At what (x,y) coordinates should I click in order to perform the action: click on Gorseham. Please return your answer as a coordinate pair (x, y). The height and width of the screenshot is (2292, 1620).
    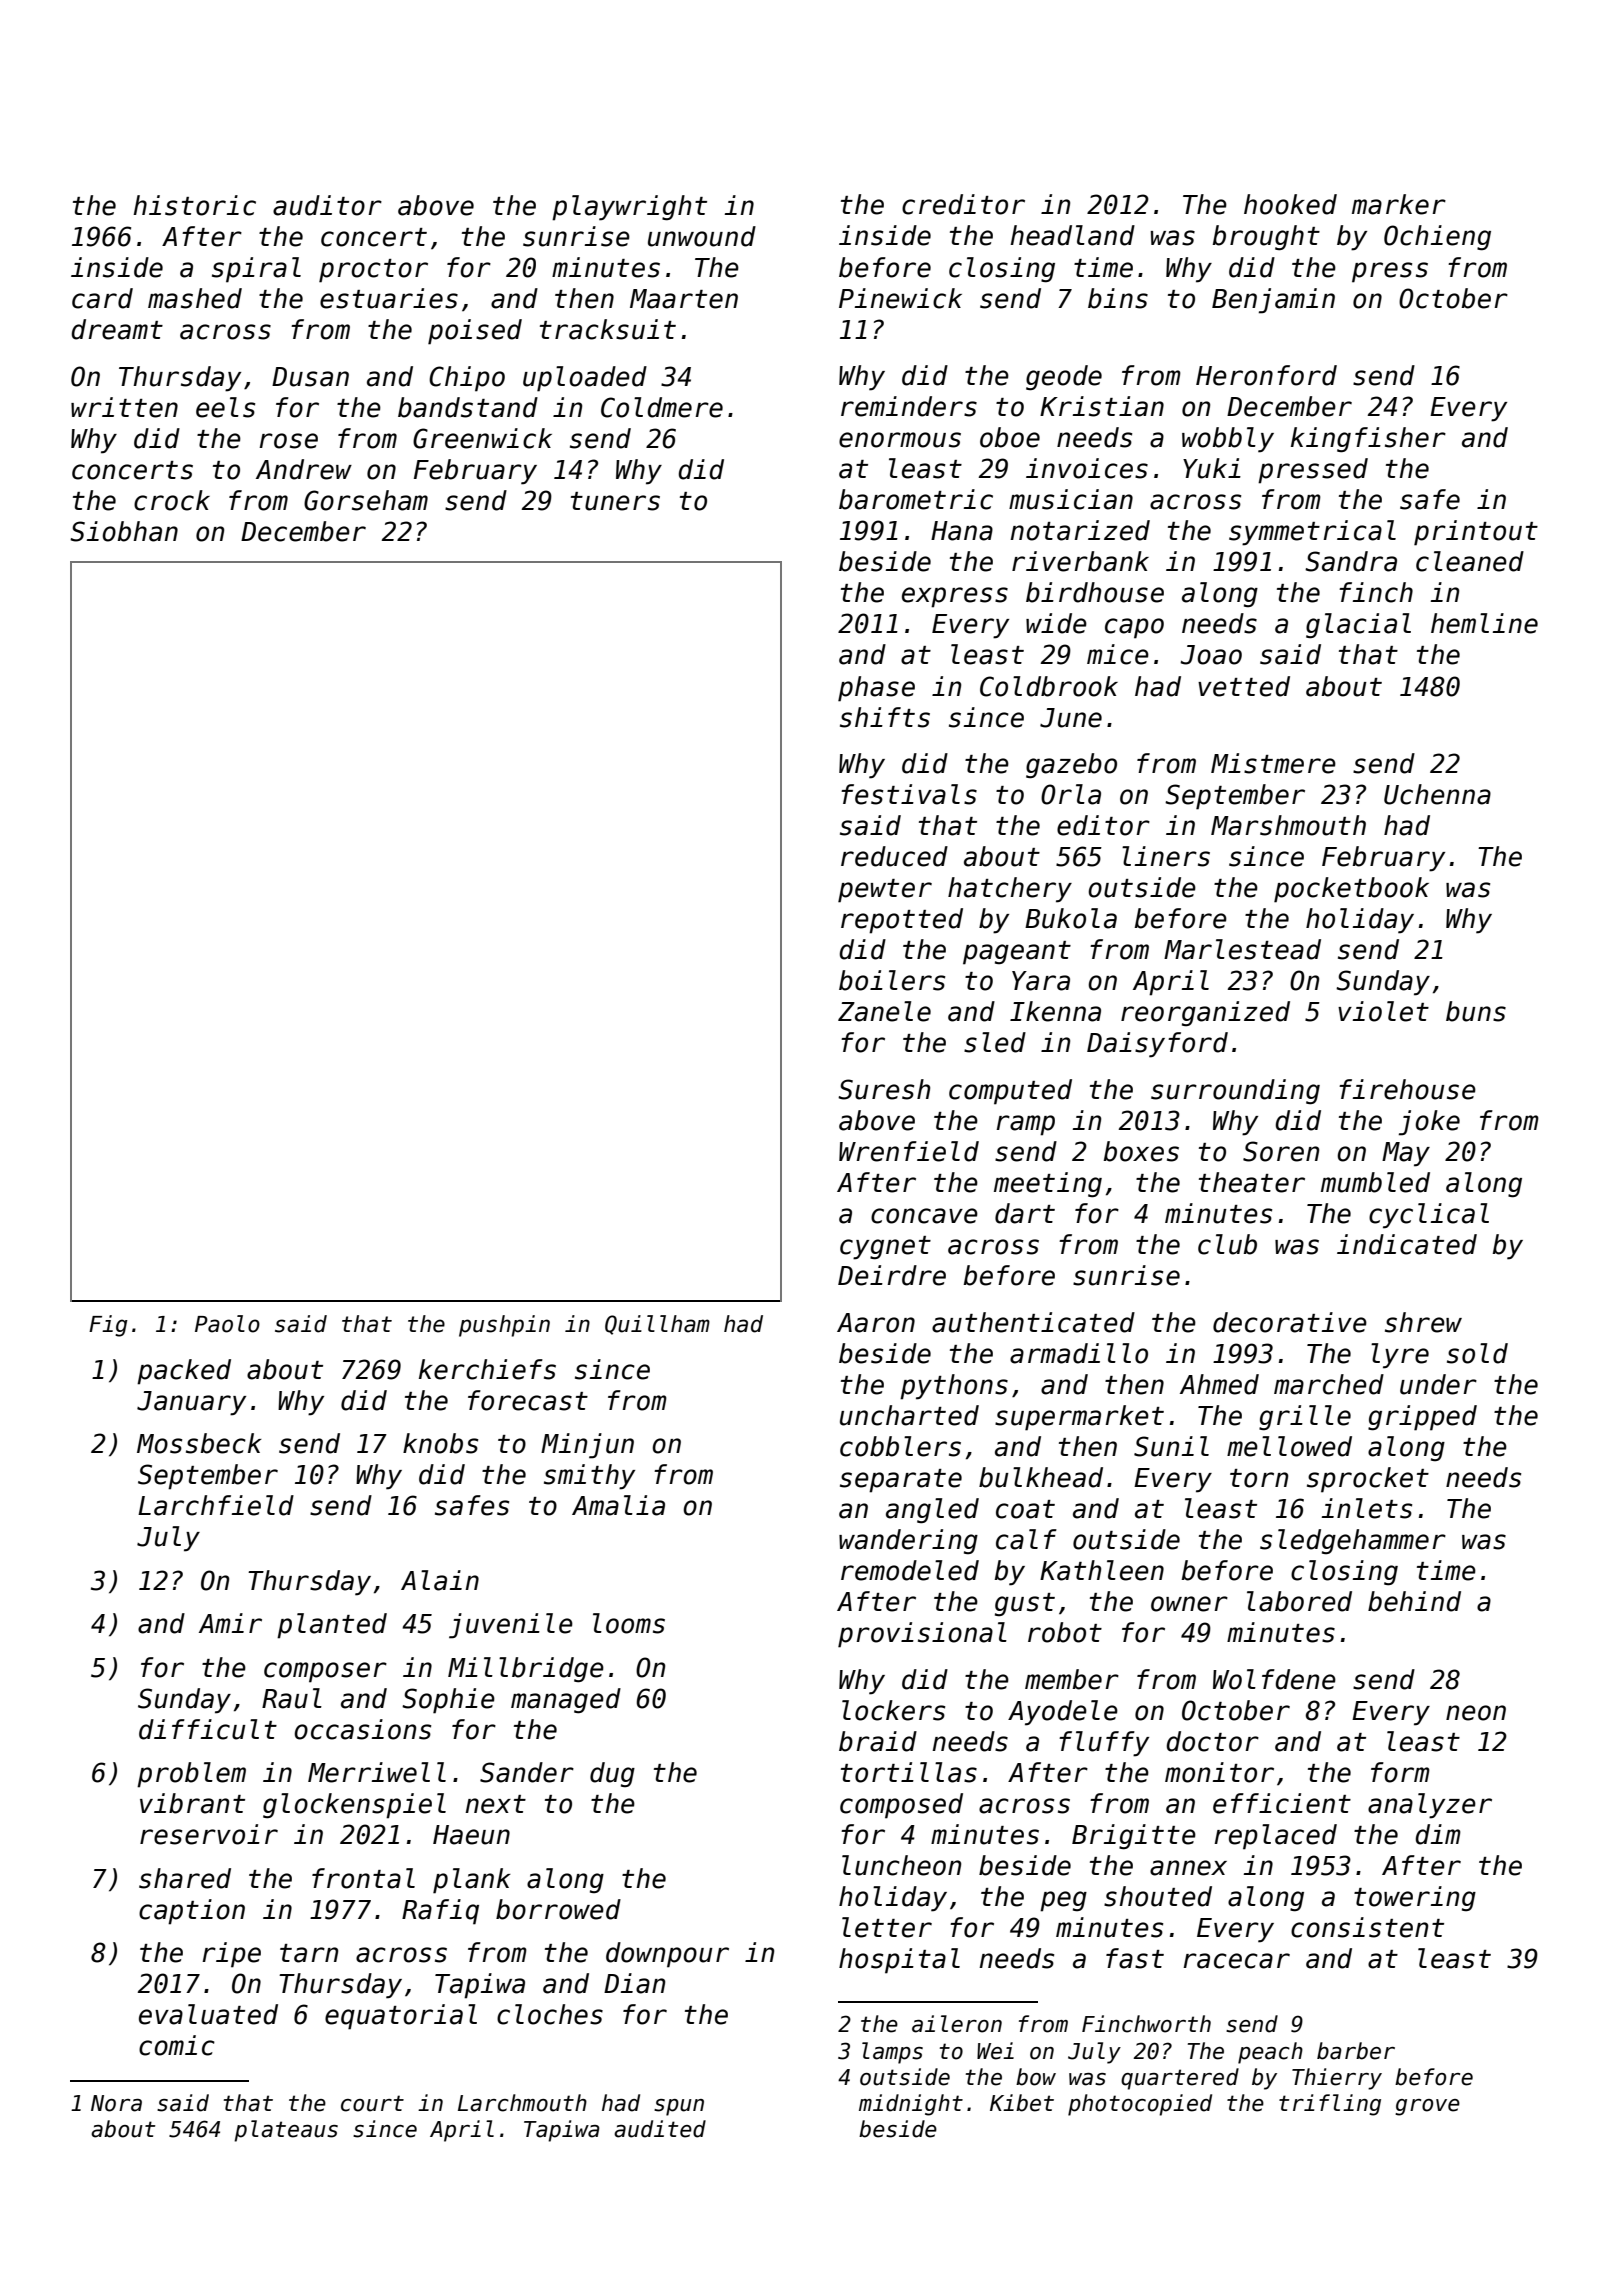
    Looking at the image, I should click on (366, 500).
